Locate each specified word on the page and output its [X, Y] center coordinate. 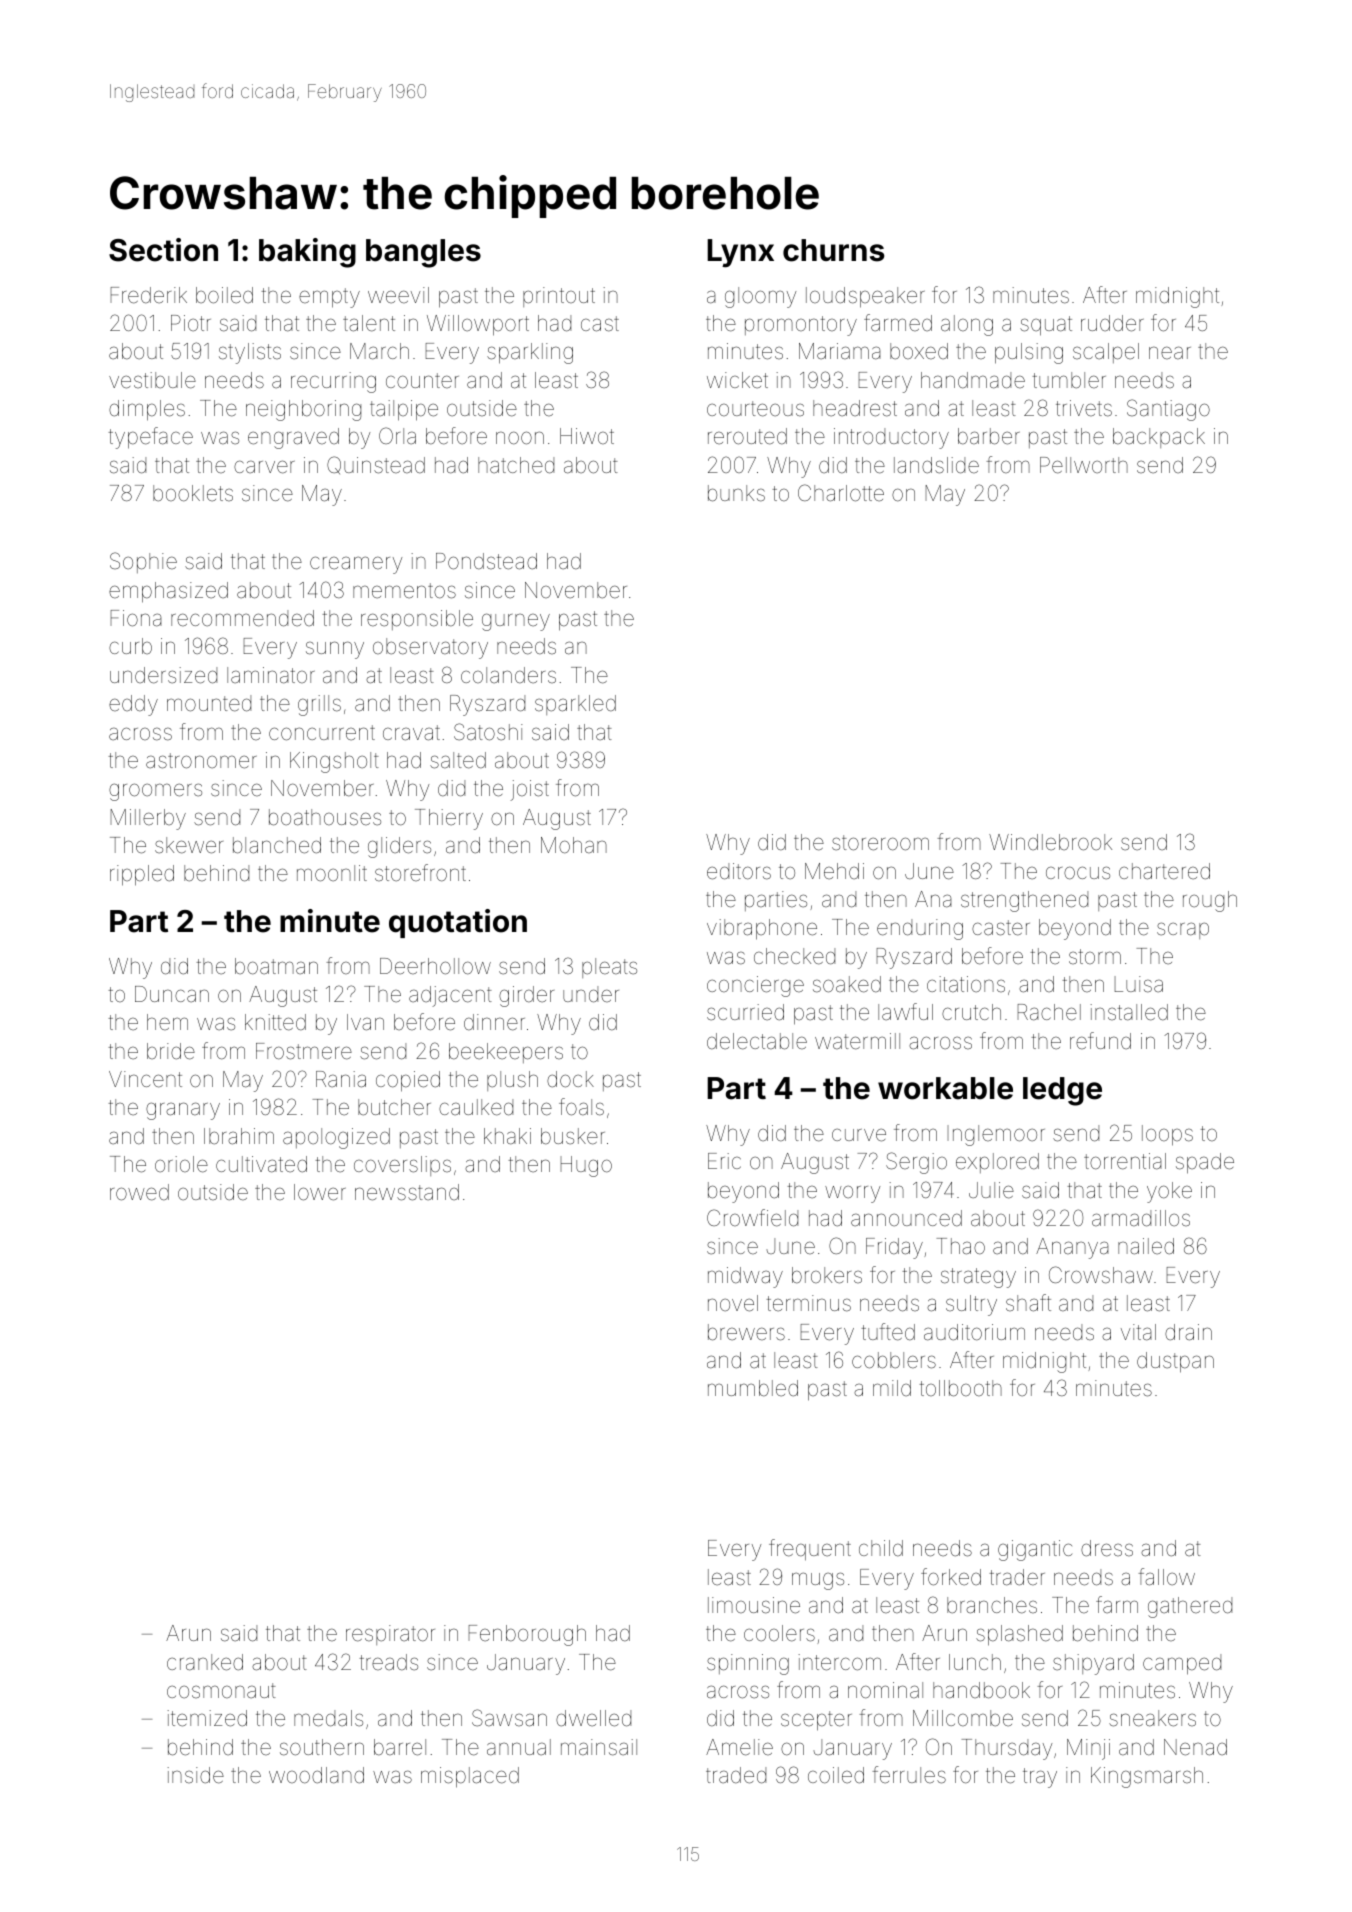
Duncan [172, 994]
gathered [1190, 1607]
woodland [316, 1775]
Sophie [143, 562]
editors [739, 871]
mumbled [753, 1388]
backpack [1159, 438]
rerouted [747, 436]
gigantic [1035, 1550]
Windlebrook [1050, 842]
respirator [390, 1635]
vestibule [152, 380]
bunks [736, 493]
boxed [919, 351]
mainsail [599, 1747]
